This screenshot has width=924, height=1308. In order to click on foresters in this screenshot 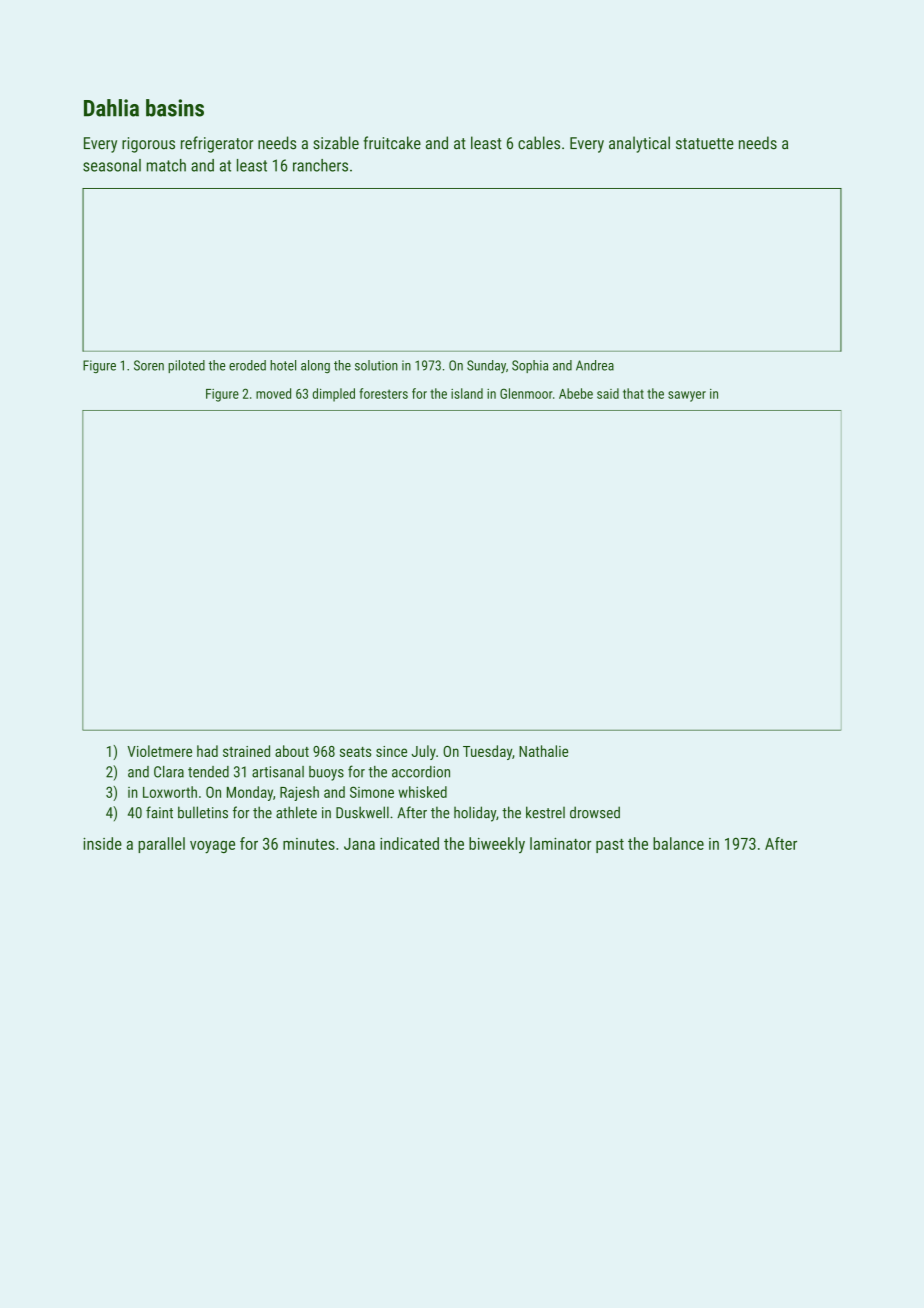, I will do `click(383, 393)`.
